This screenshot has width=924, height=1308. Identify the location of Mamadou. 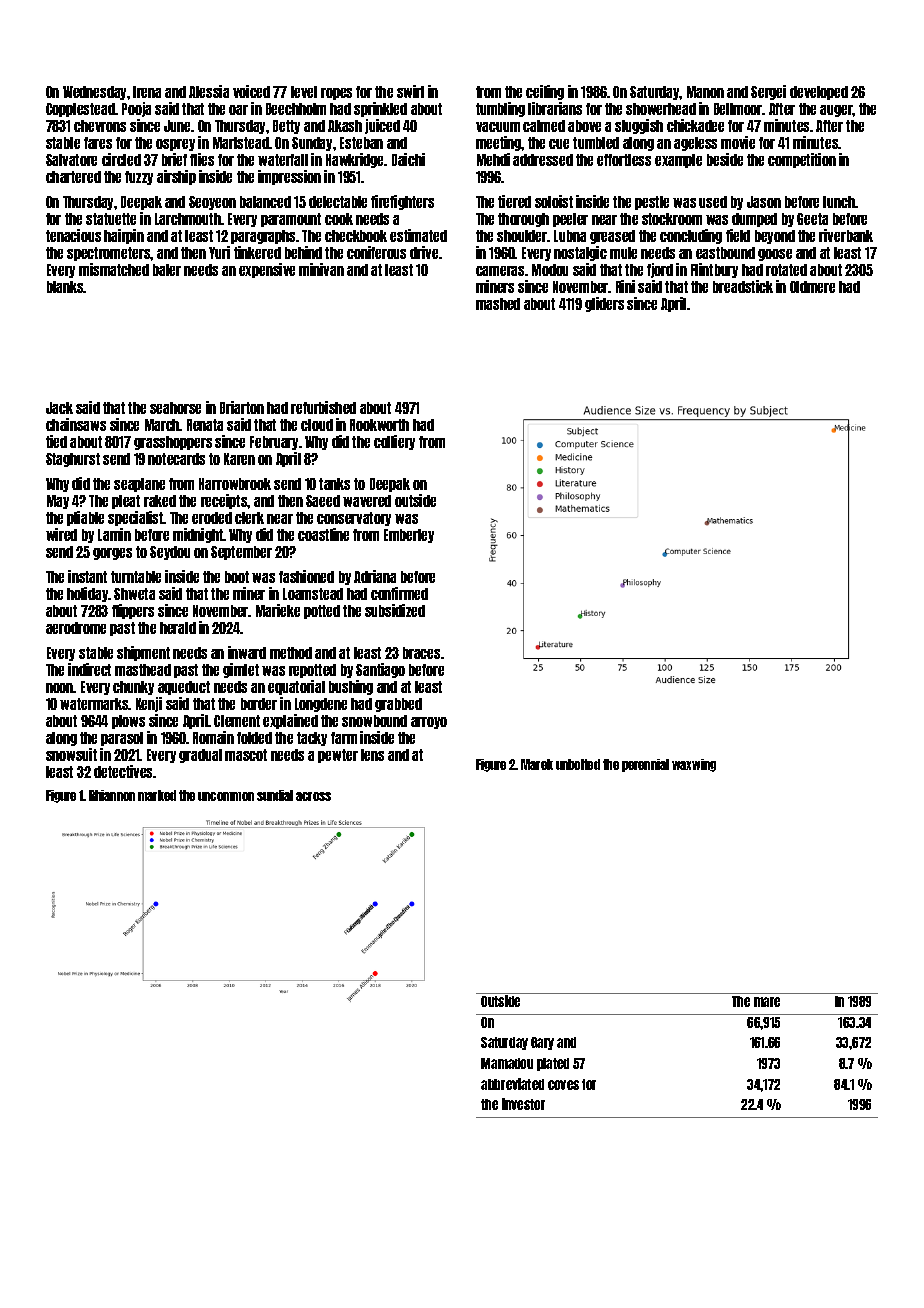
(507, 1063).
